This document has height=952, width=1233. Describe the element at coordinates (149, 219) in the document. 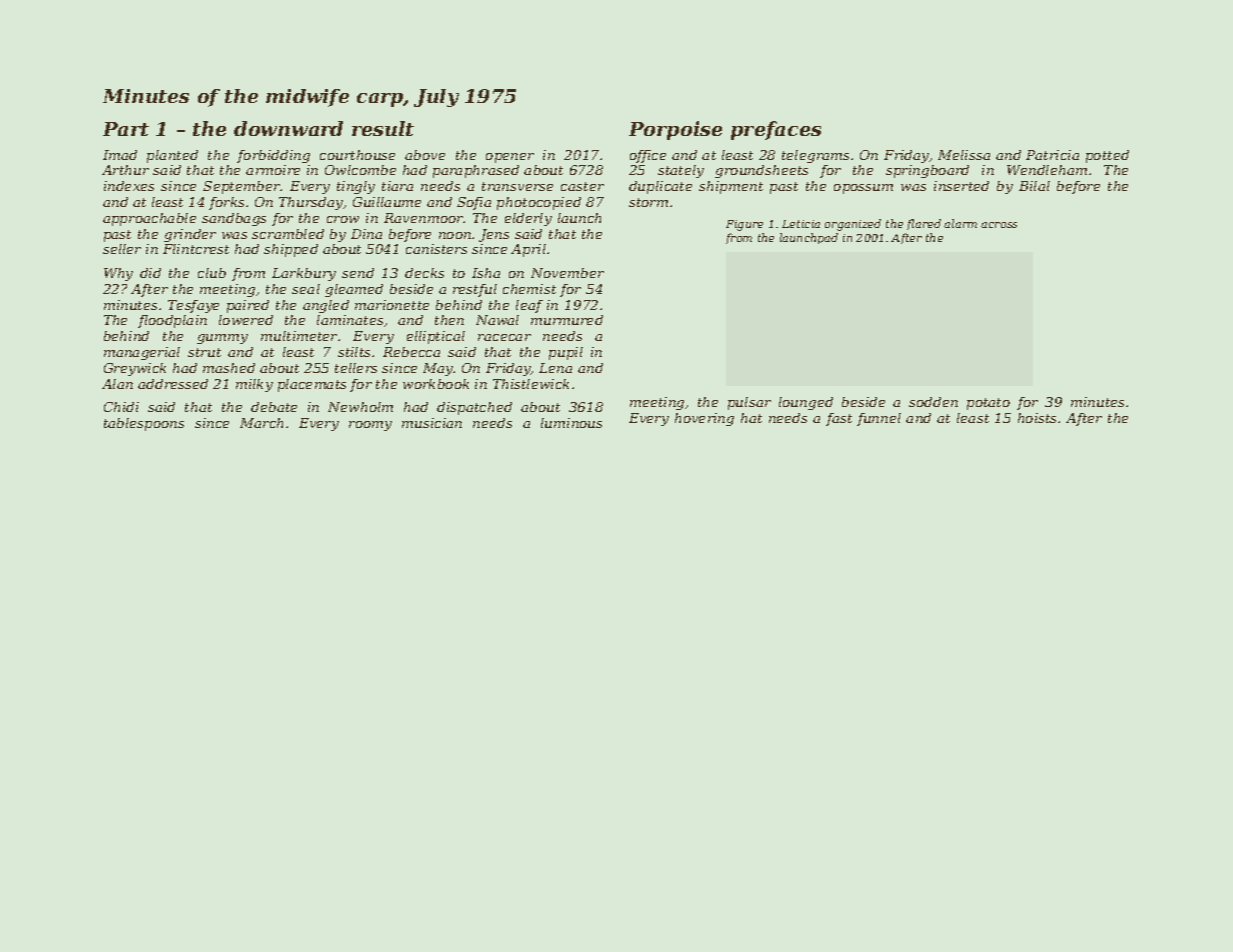

I see `approachable` at that location.
